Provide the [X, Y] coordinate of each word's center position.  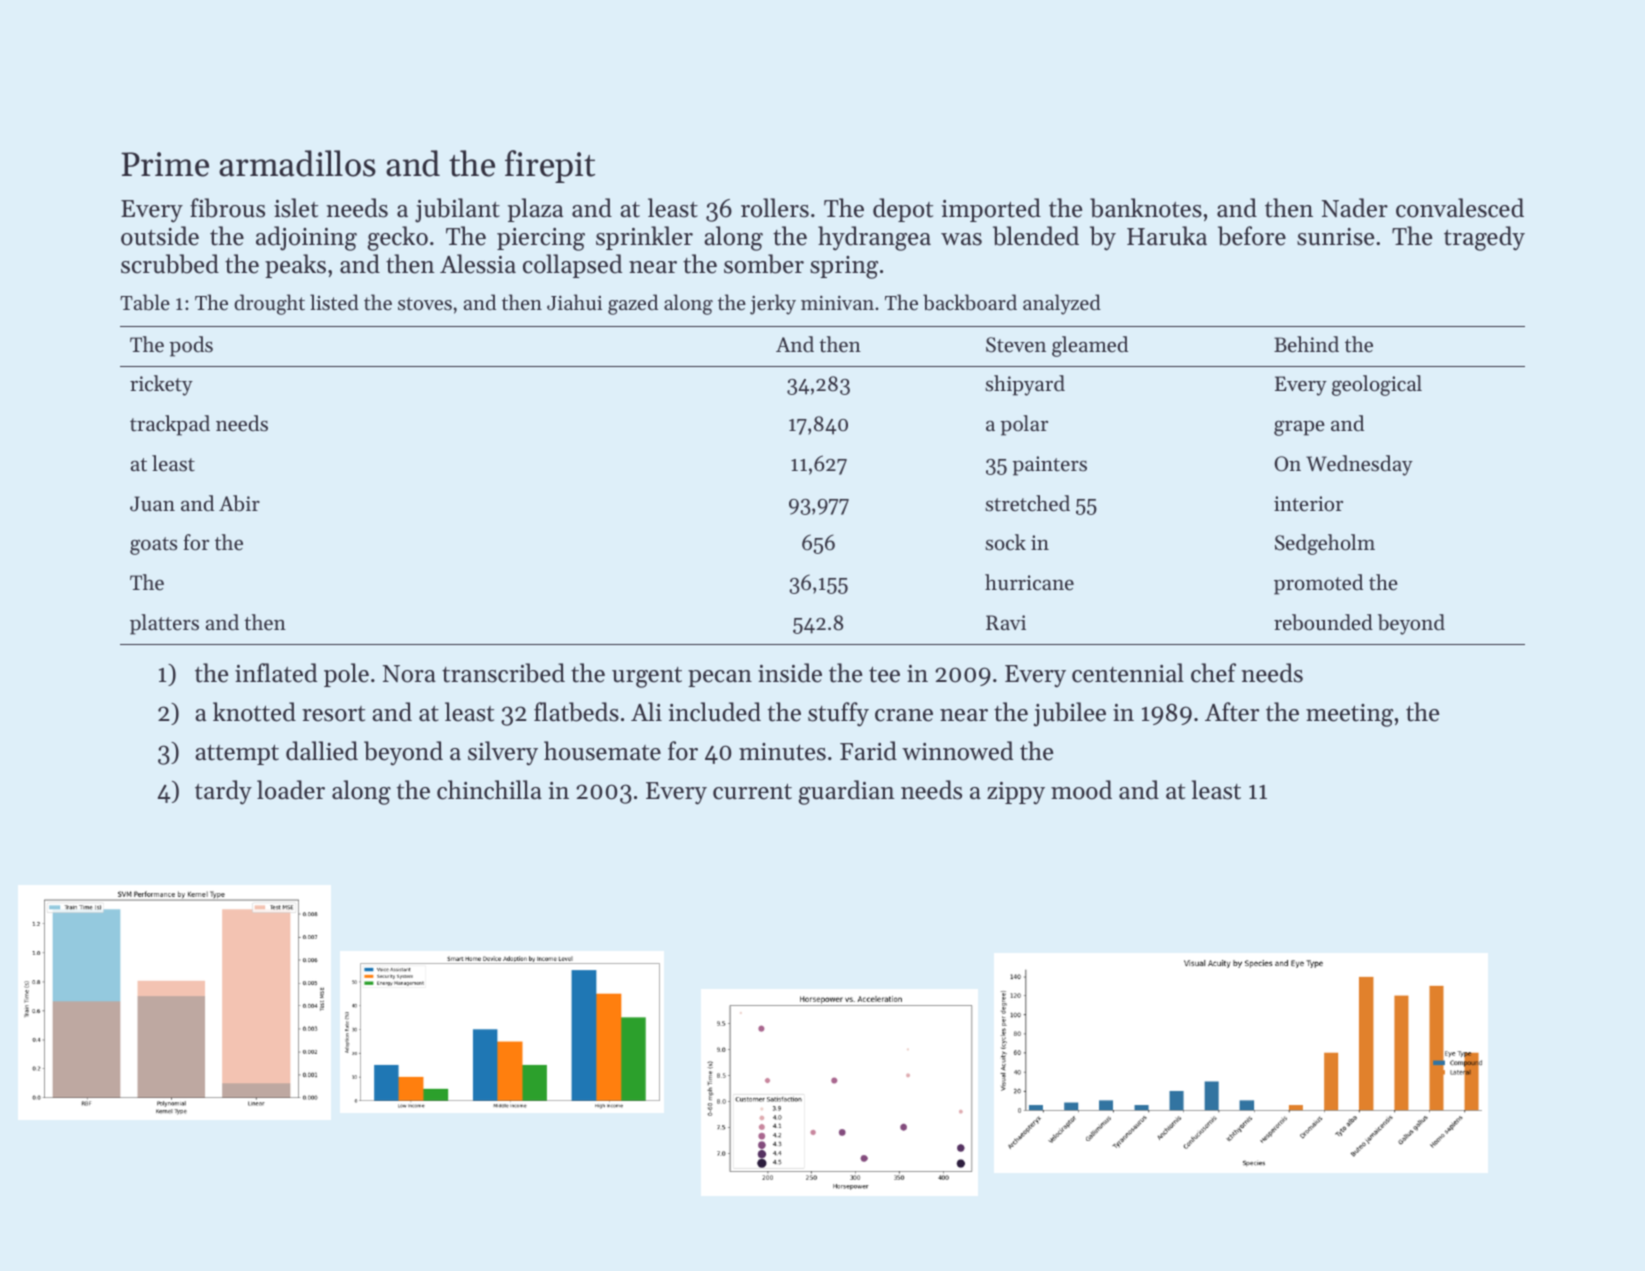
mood [1081, 790]
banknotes [1146, 208]
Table [145, 302]
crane [904, 715]
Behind [1306, 344]
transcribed [503, 673]
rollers [775, 208]
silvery [503, 753]
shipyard [1025, 385]
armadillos [297, 163]
